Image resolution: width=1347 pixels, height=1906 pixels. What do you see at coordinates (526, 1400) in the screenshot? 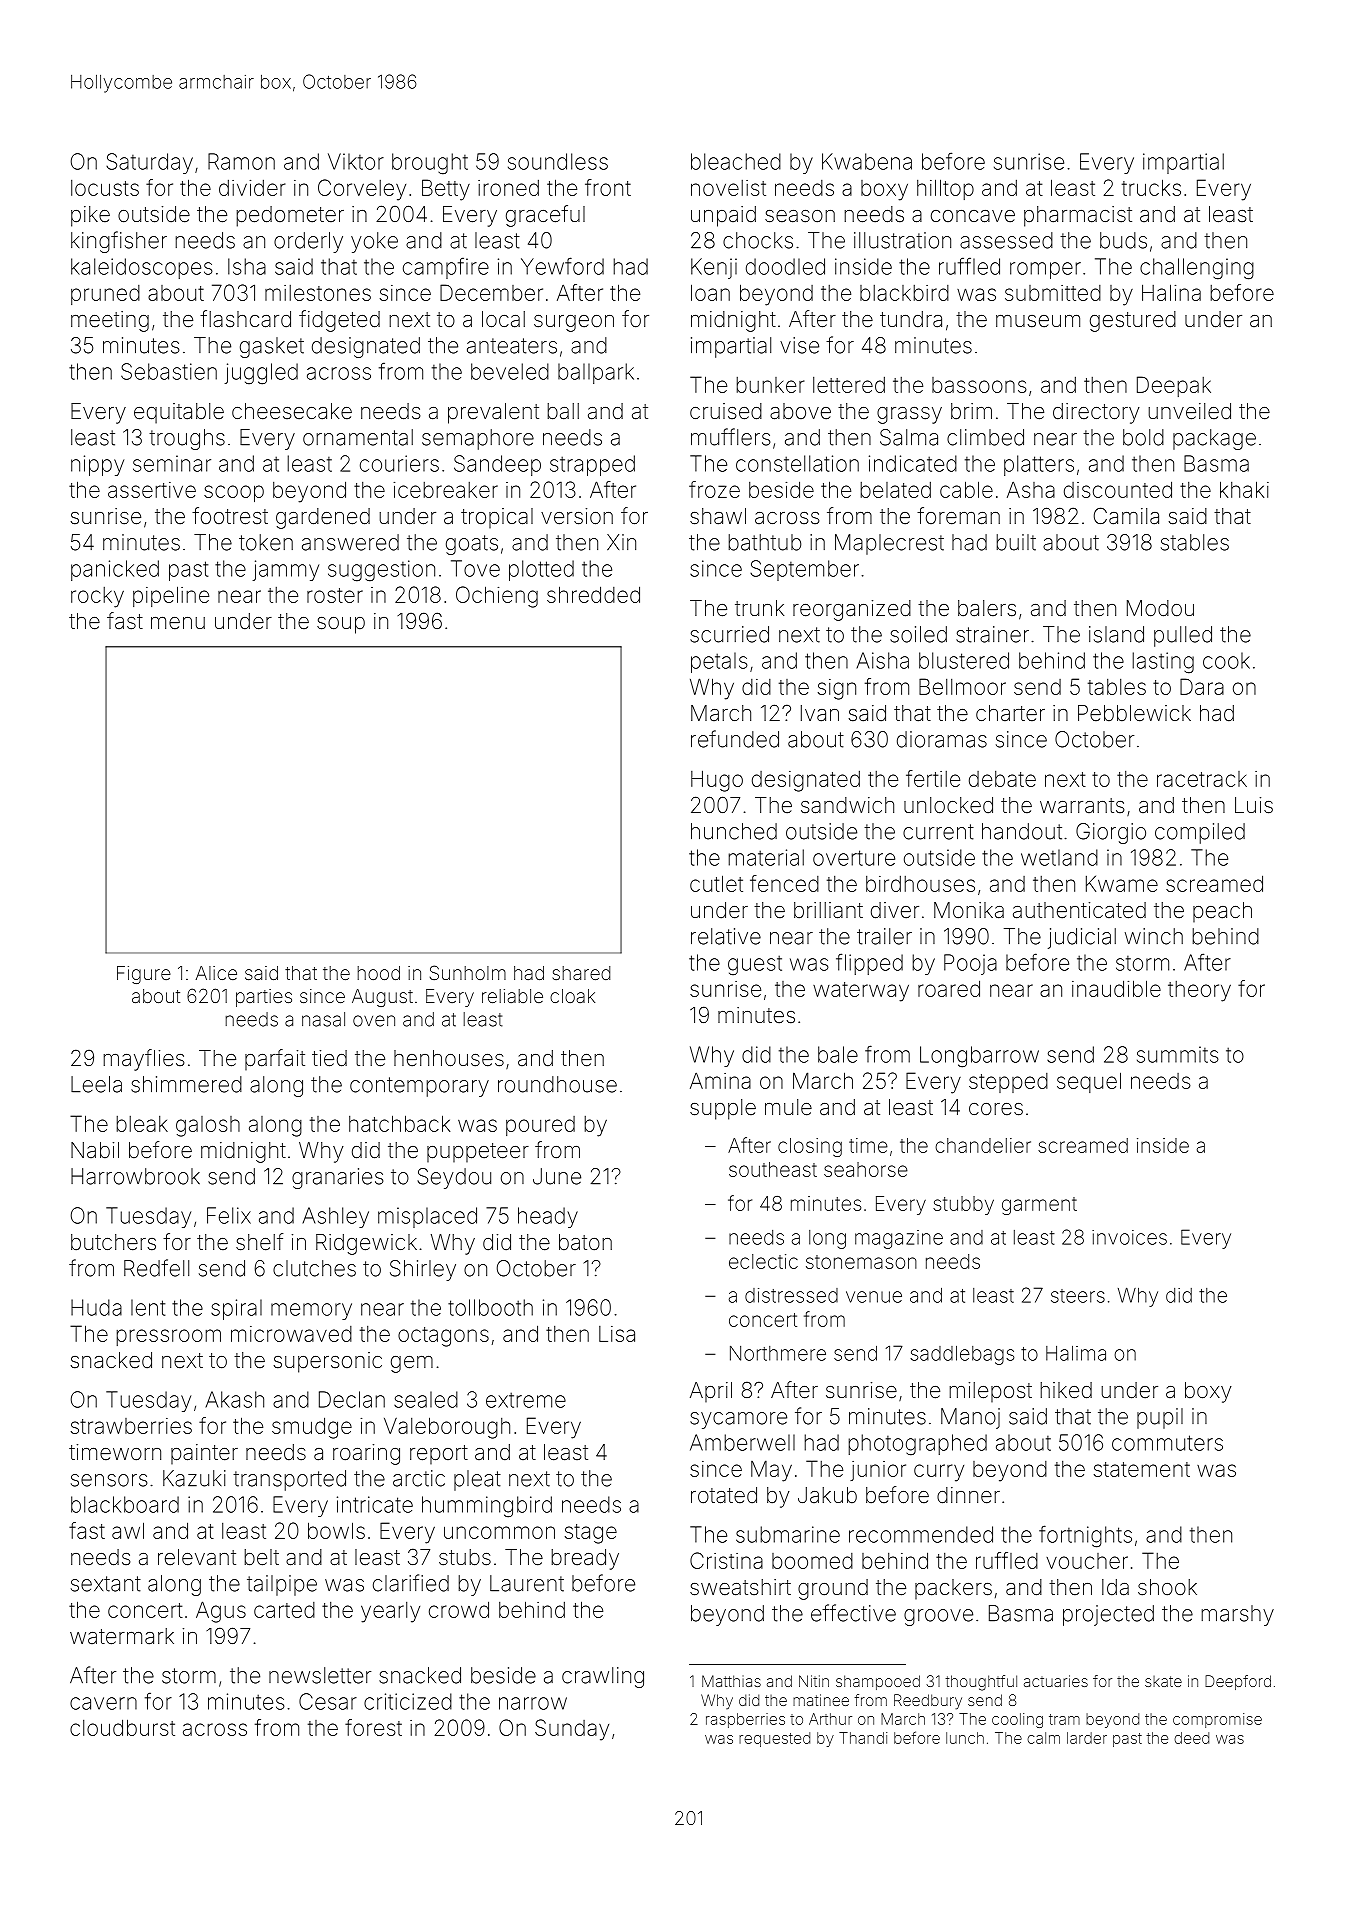
I see `extreme` at bounding box center [526, 1400].
